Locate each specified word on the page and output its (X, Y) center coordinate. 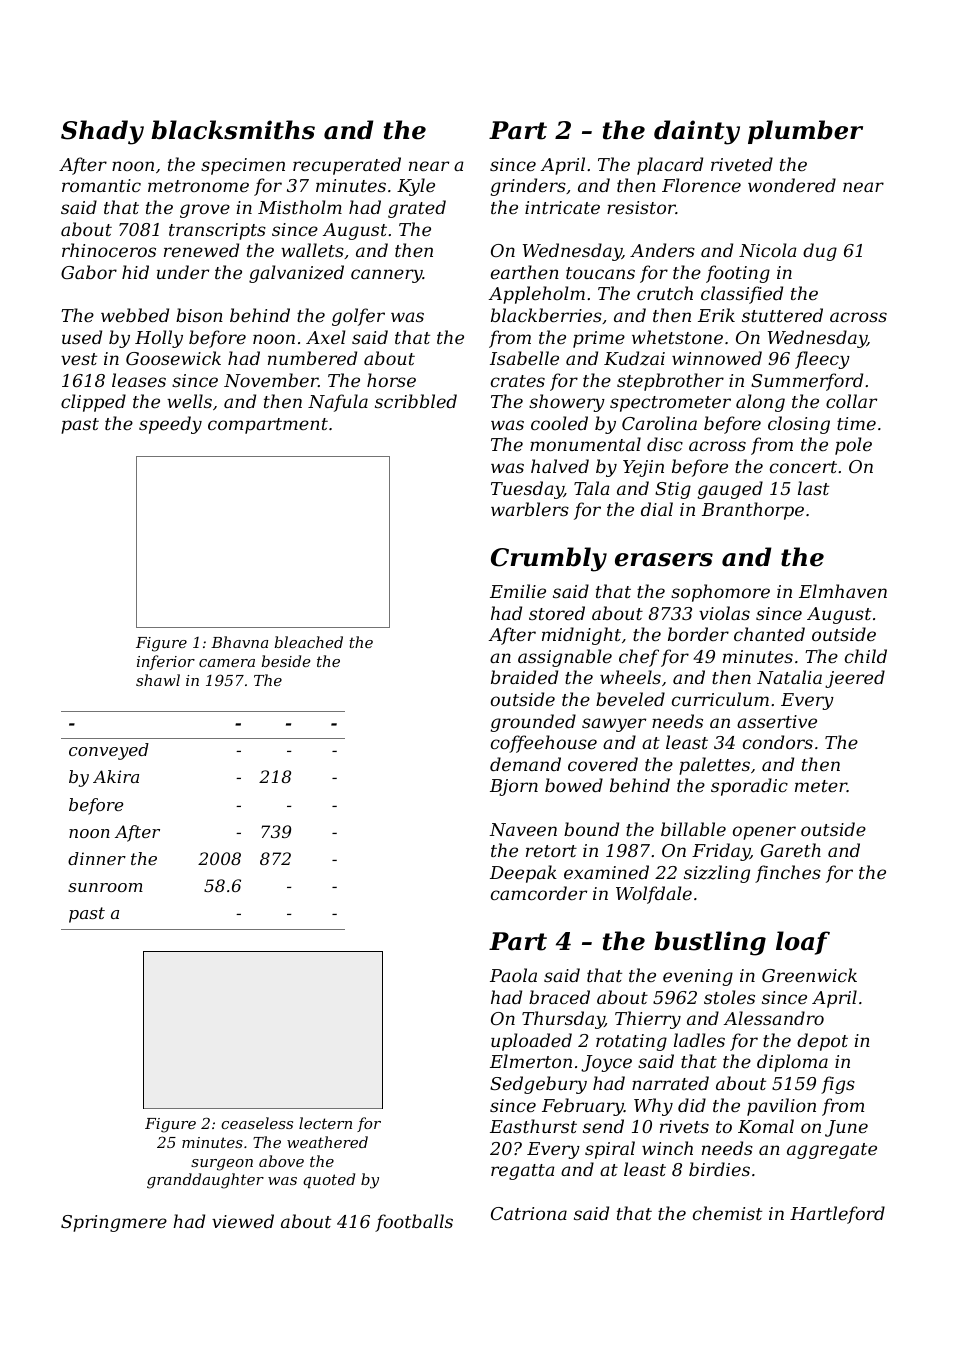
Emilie (518, 591)
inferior (166, 662)
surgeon (222, 1165)
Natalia (789, 677)
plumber (805, 132)
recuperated (347, 166)
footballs (414, 1223)
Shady (102, 132)
